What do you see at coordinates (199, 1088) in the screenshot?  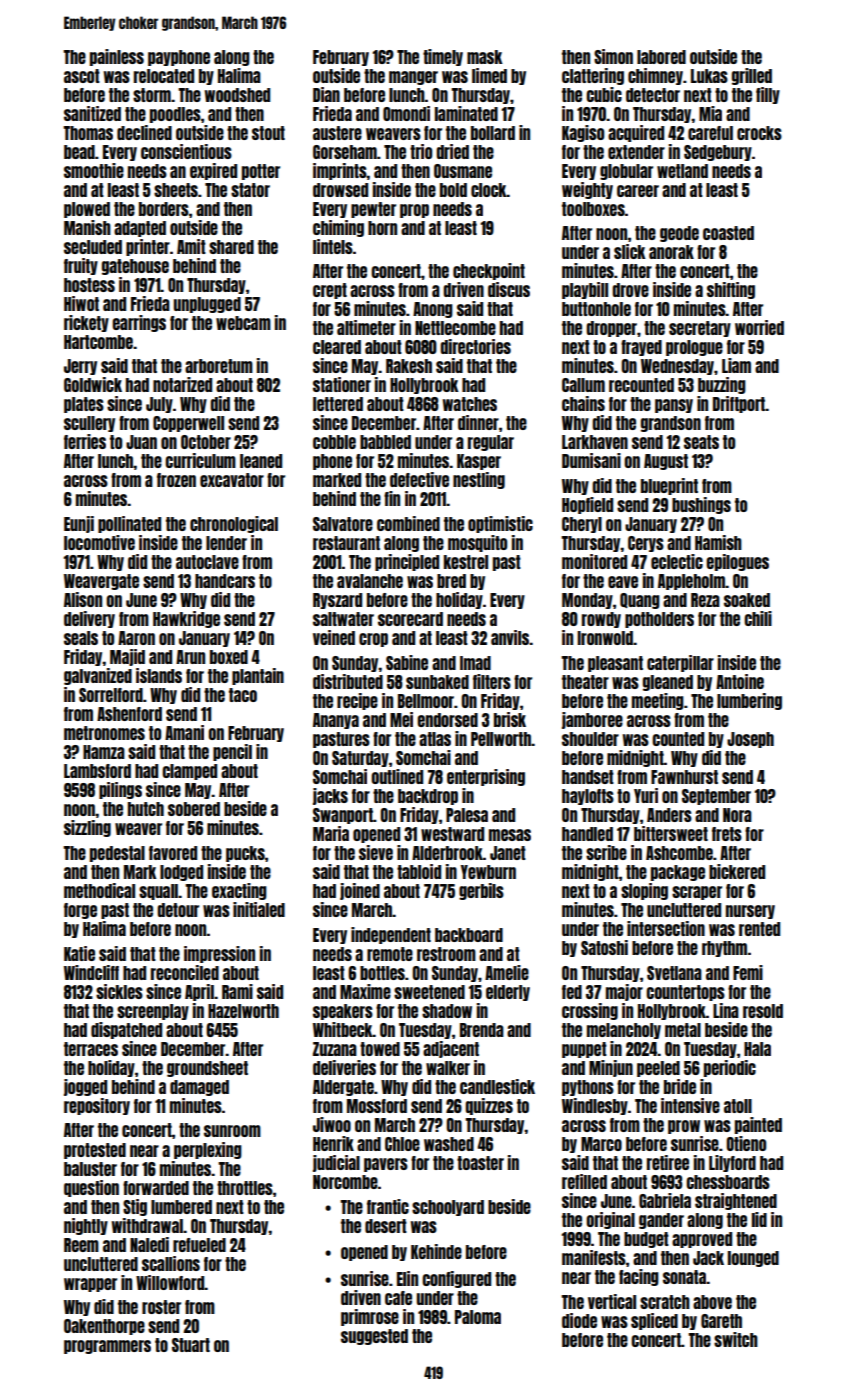 I see `damaged` at bounding box center [199, 1088].
